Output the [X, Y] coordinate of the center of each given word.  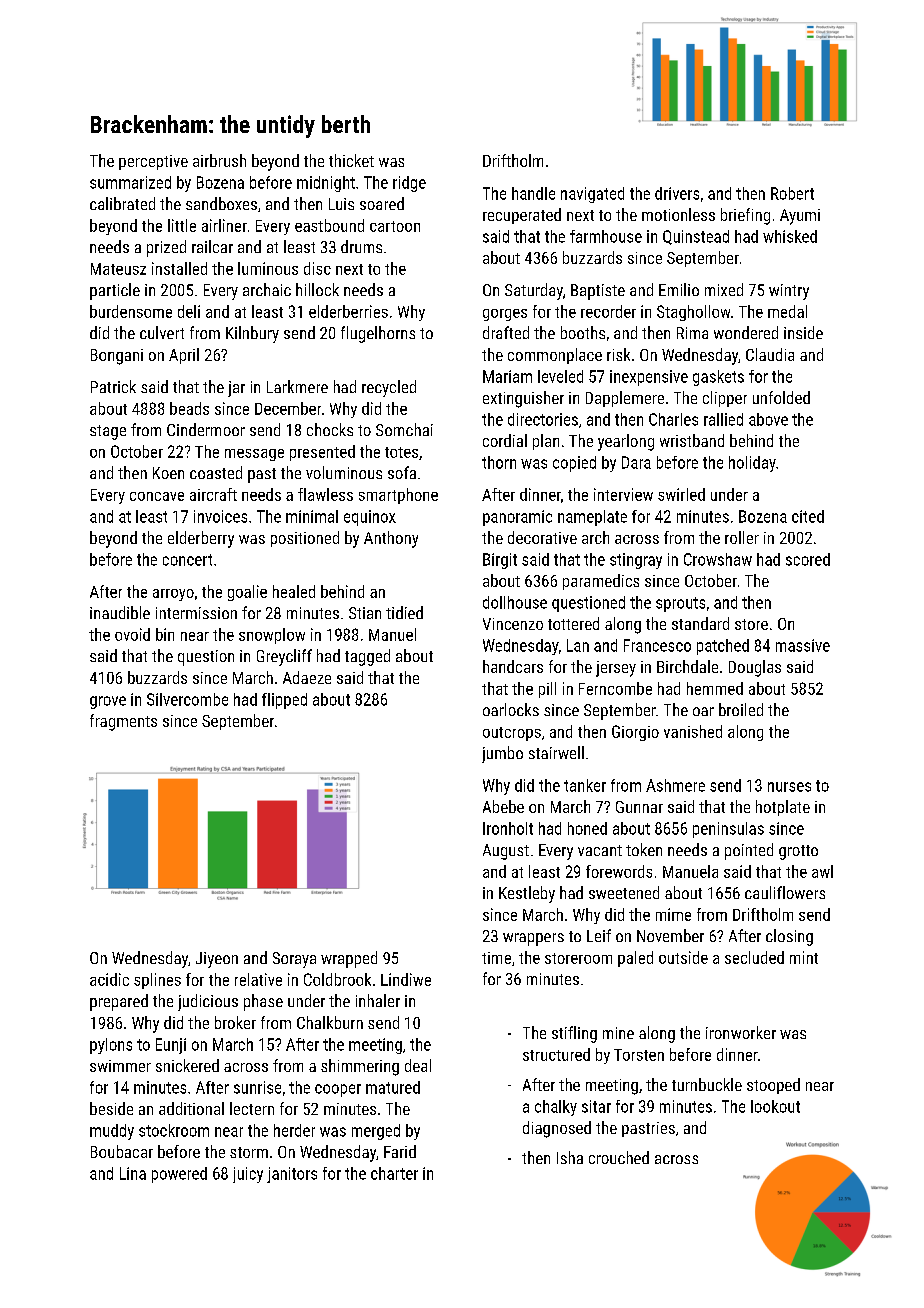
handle [533, 193]
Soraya [294, 960]
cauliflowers [785, 892]
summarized [130, 182]
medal [787, 311]
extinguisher [523, 399]
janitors [292, 1175]
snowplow [272, 636]
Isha [570, 1157]
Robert [792, 193]
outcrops [512, 734]
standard [700, 623]
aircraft [213, 494]
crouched [619, 1157]
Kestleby [527, 894]
